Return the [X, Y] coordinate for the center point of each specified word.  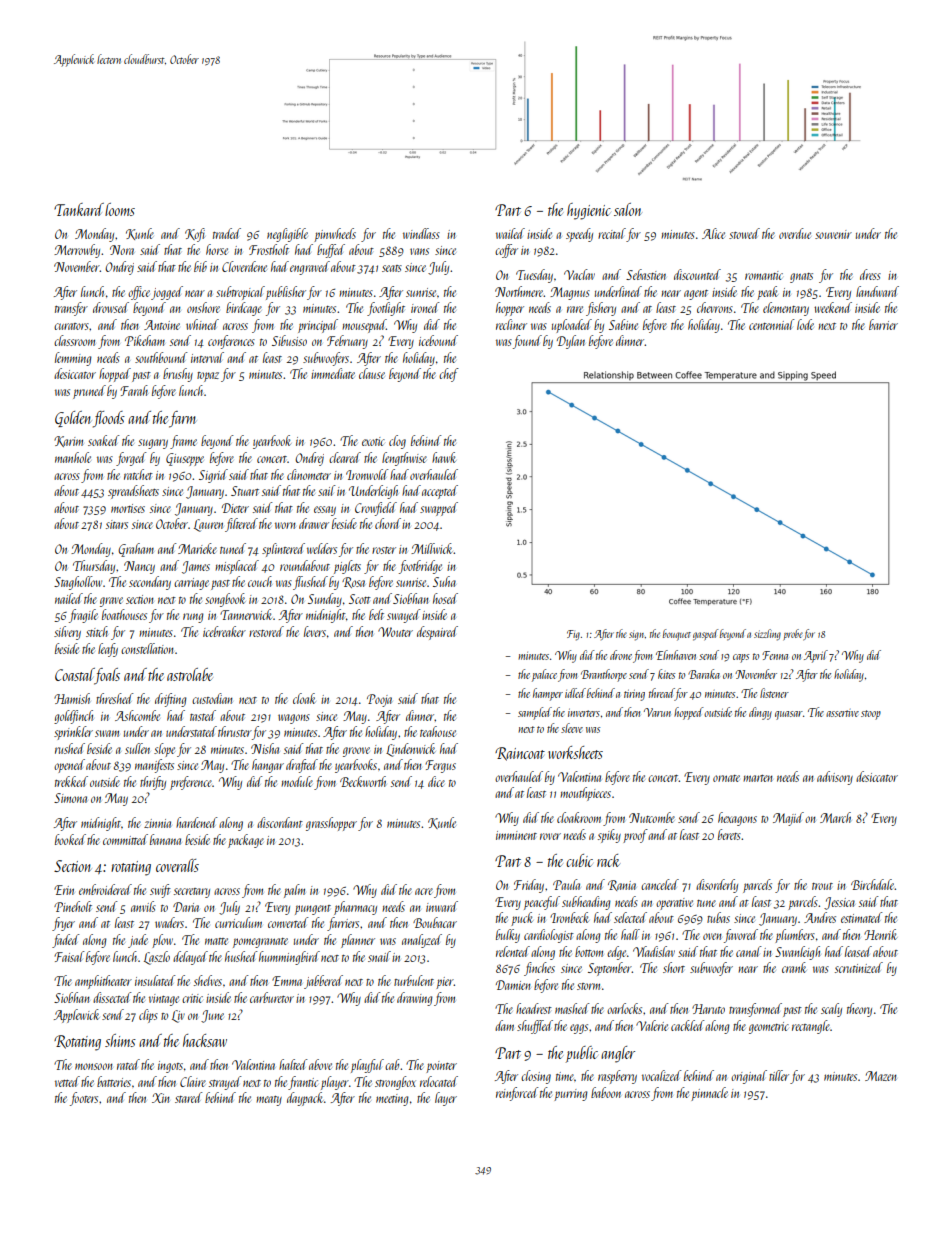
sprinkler [73, 733]
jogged [167, 293]
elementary [786, 309]
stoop [871, 715]
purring [571, 1095]
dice [436, 781]
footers [84, 1099]
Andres [820, 917]
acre [424, 891]
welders [322, 548]
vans [419, 251]
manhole [73, 457]
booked [70, 839]
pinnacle [709, 1094]
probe [793, 634]
